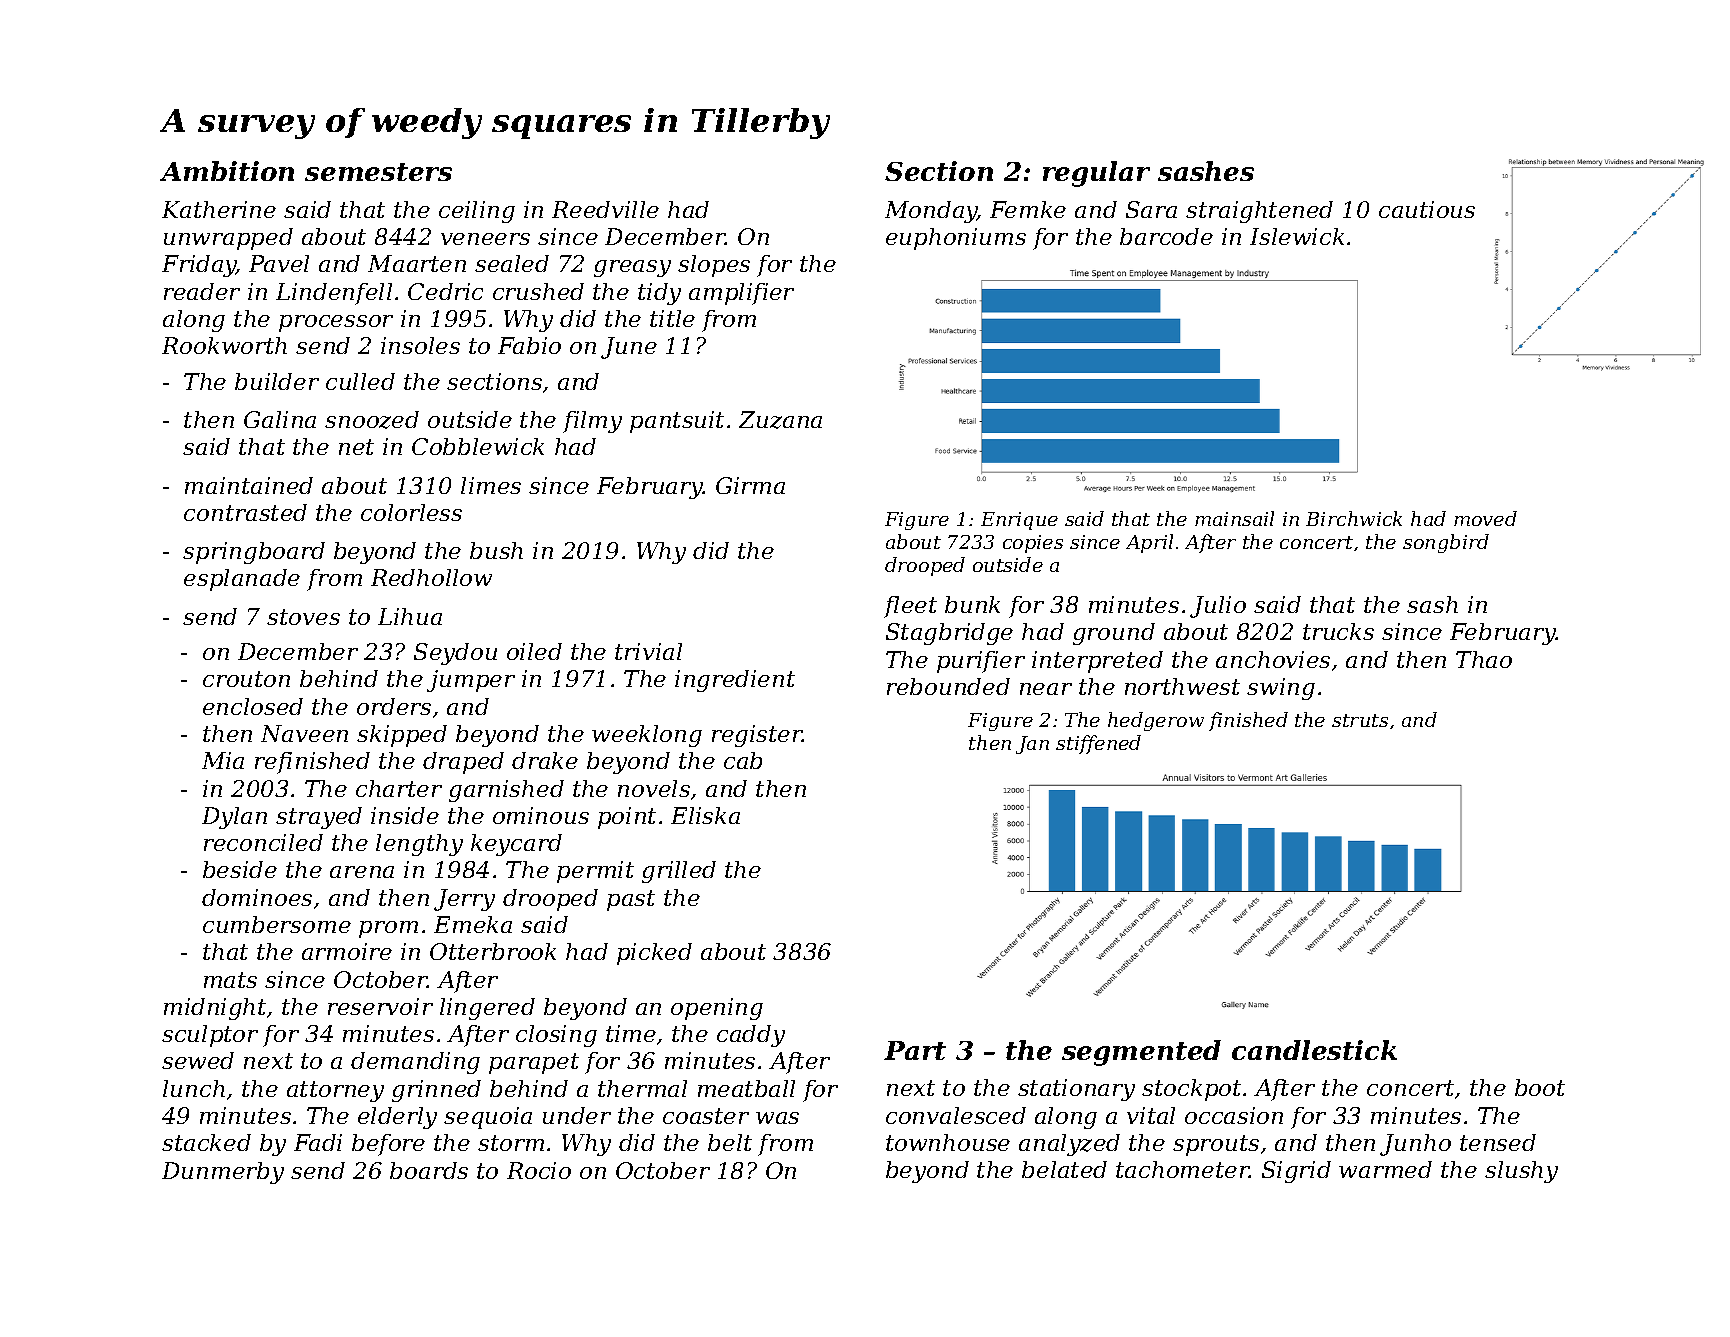 This page has height=1337, width=1730. What do you see at coordinates (750, 485) in the page?
I see `Girma` at bounding box center [750, 485].
